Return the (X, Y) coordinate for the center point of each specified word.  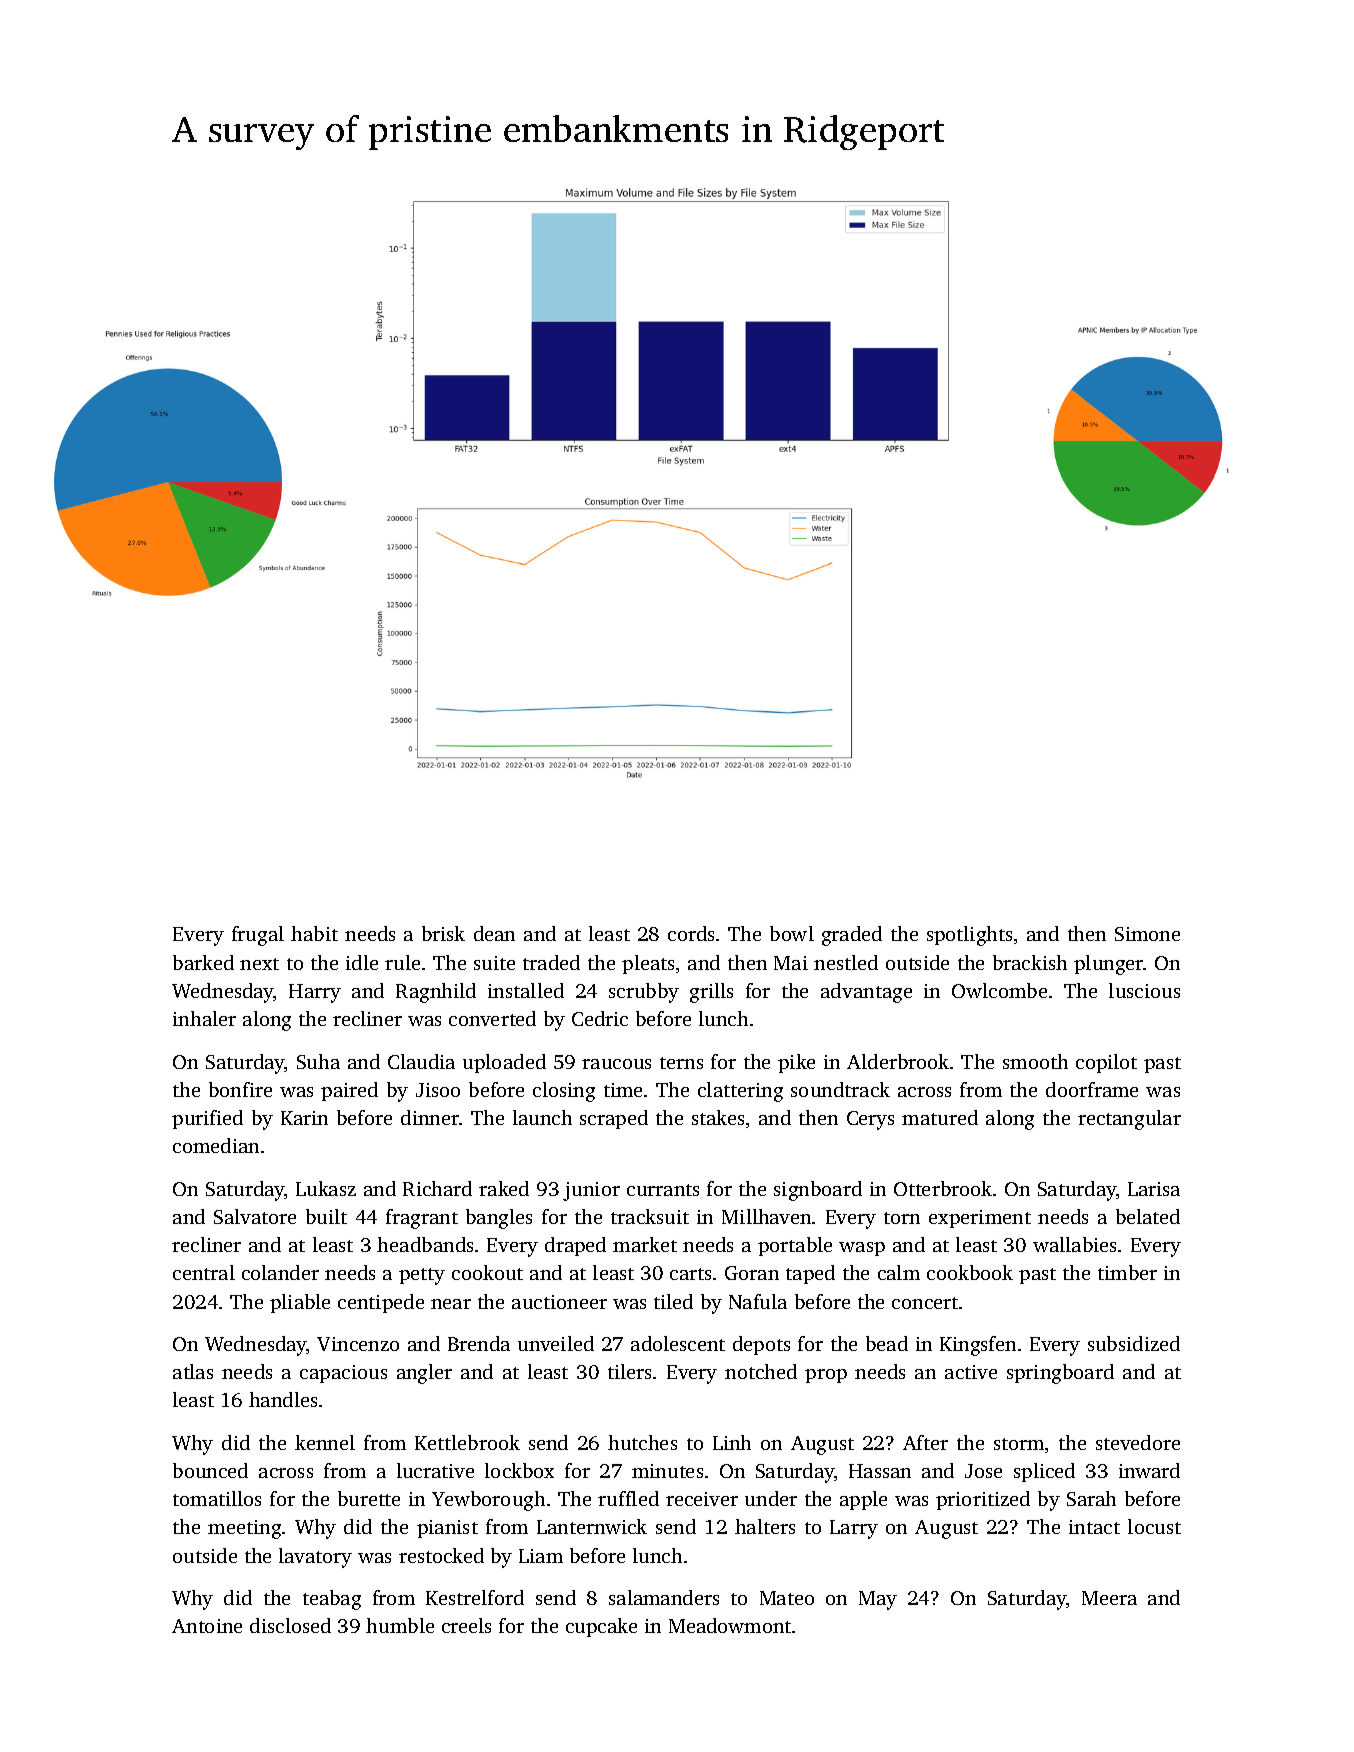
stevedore (1138, 1442)
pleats (648, 964)
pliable (300, 1303)
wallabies (1074, 1244)
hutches (642, 1442)
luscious (1144, 990)
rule (402, 962)
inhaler (204, 1018)
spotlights (969, 936)
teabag (332, 1600)
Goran (752, 1273)
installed (526, 990)
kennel (325, 1442)
